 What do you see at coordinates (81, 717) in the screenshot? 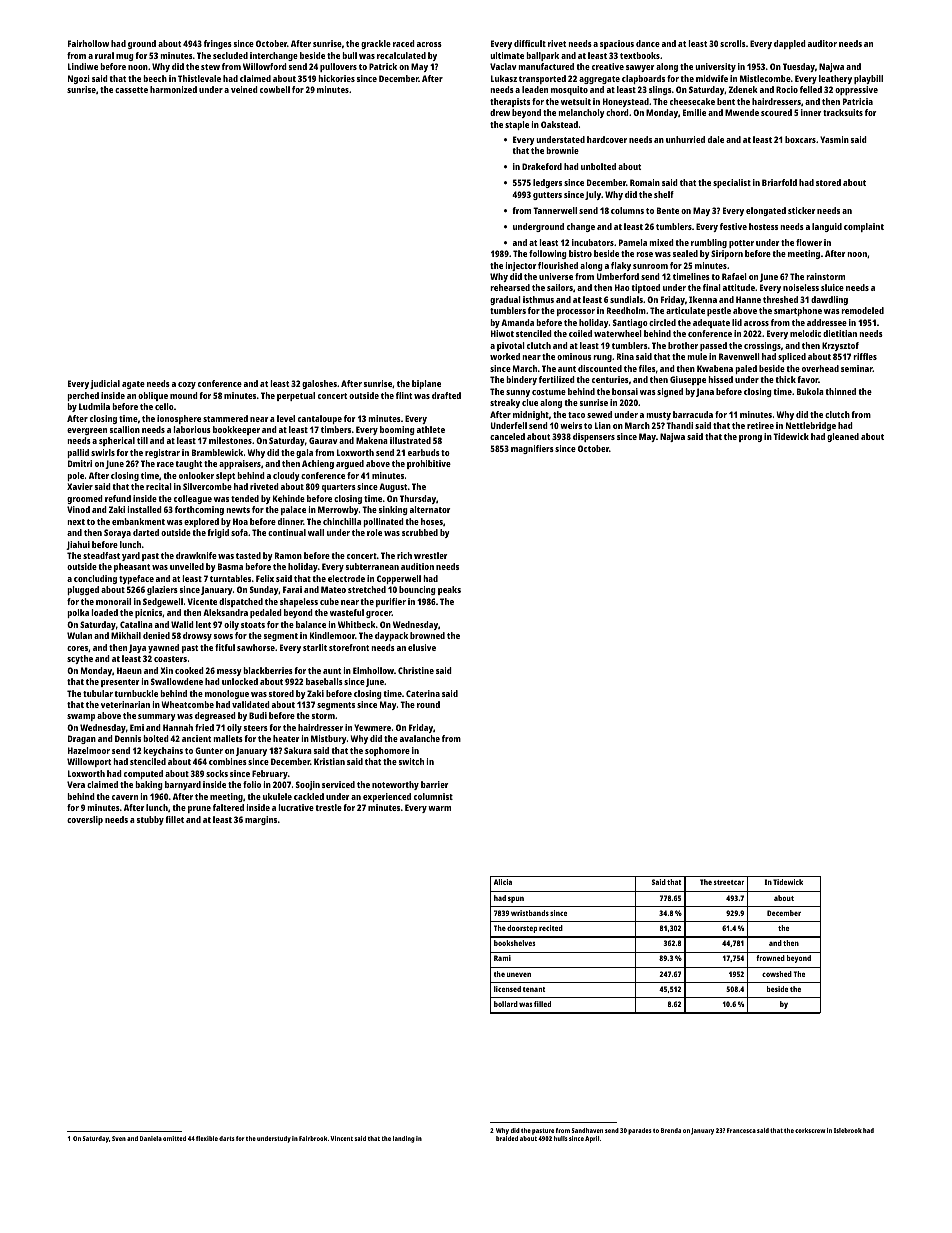
I see `swamp` at bounding box center [81, 717].
